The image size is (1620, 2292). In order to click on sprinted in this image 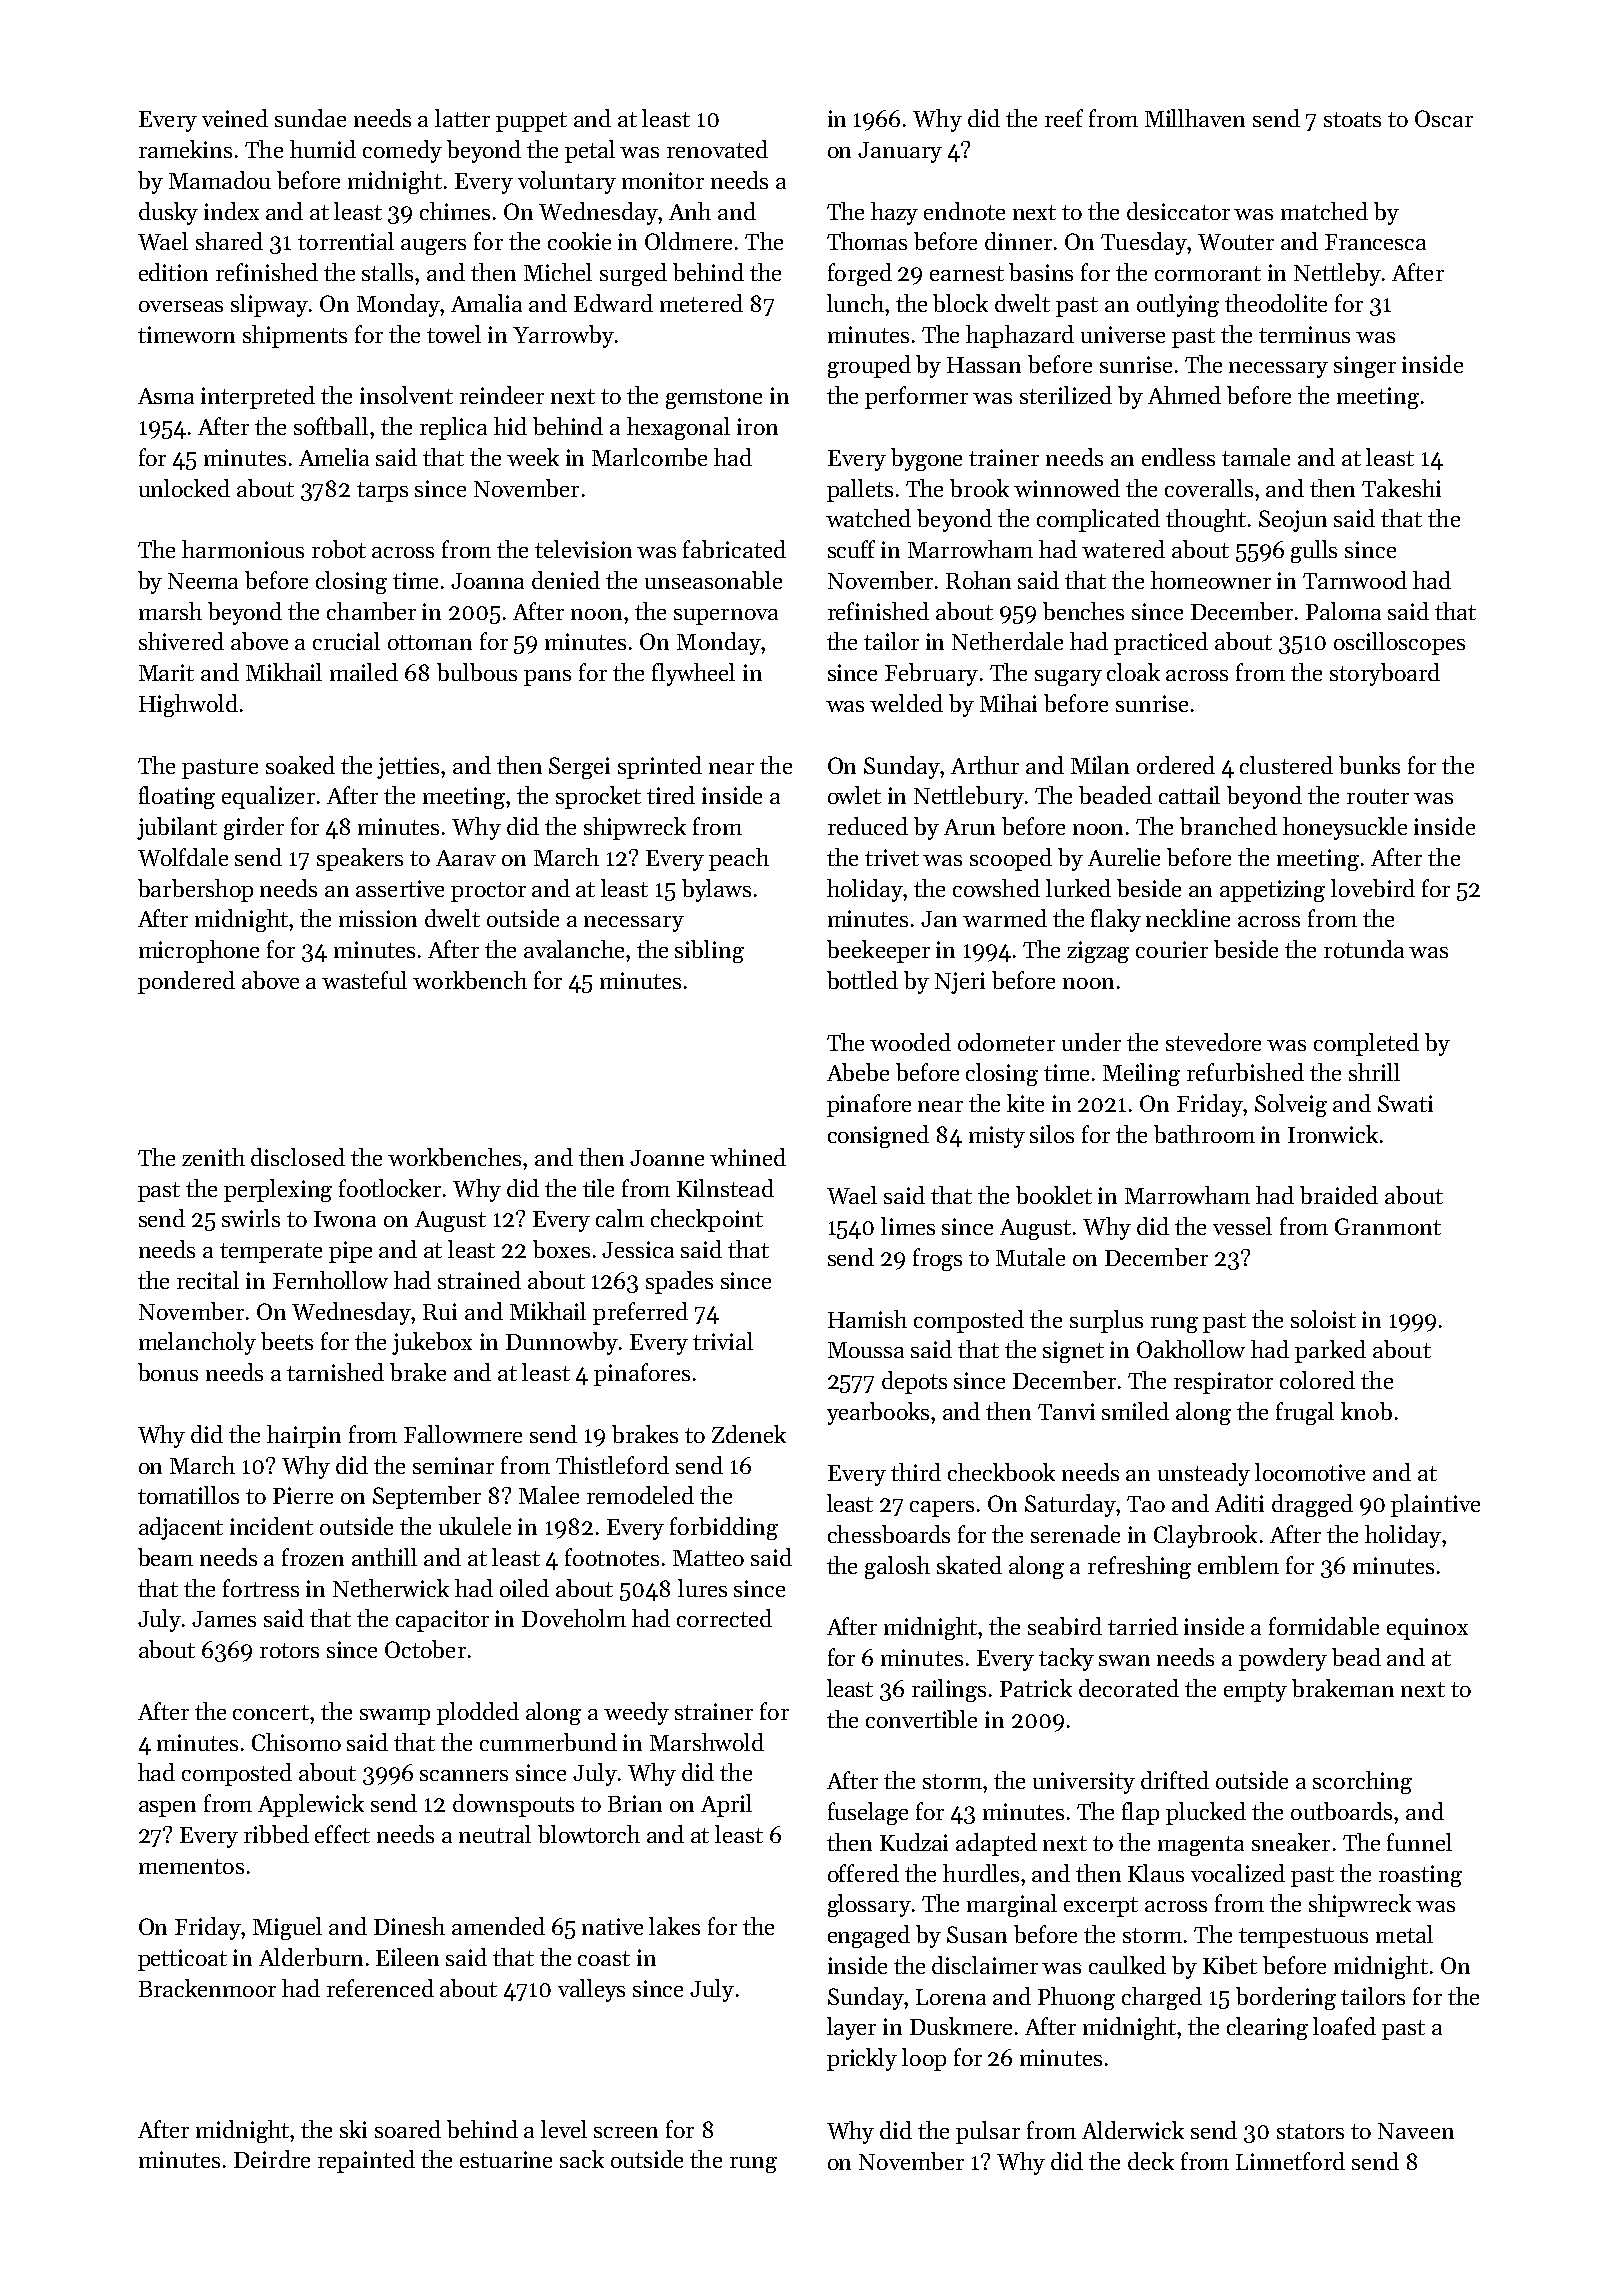, I will do `click(660, 767)`.
